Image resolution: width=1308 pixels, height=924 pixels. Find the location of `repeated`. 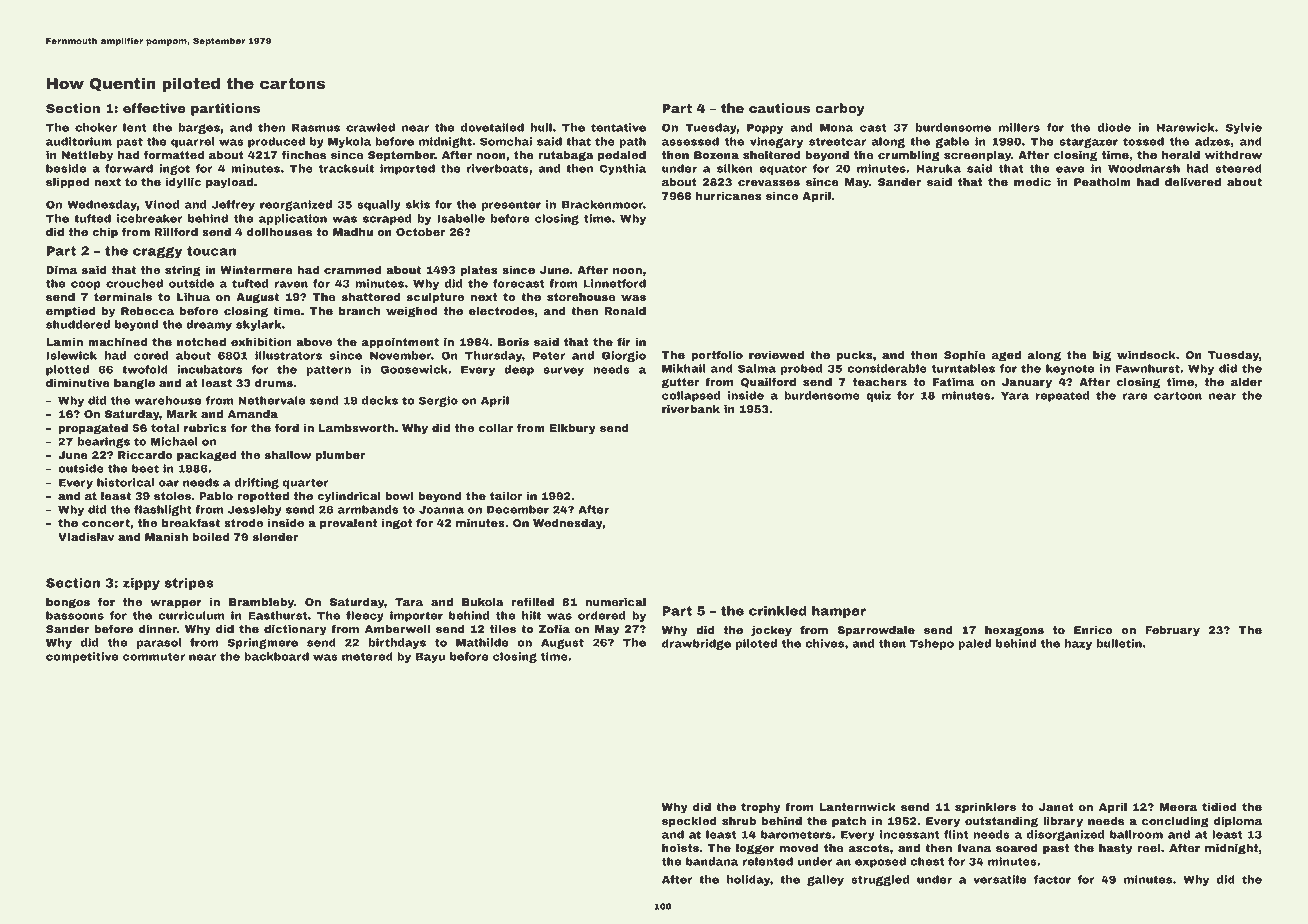

repeated is located at coordinates (1062, 396).
